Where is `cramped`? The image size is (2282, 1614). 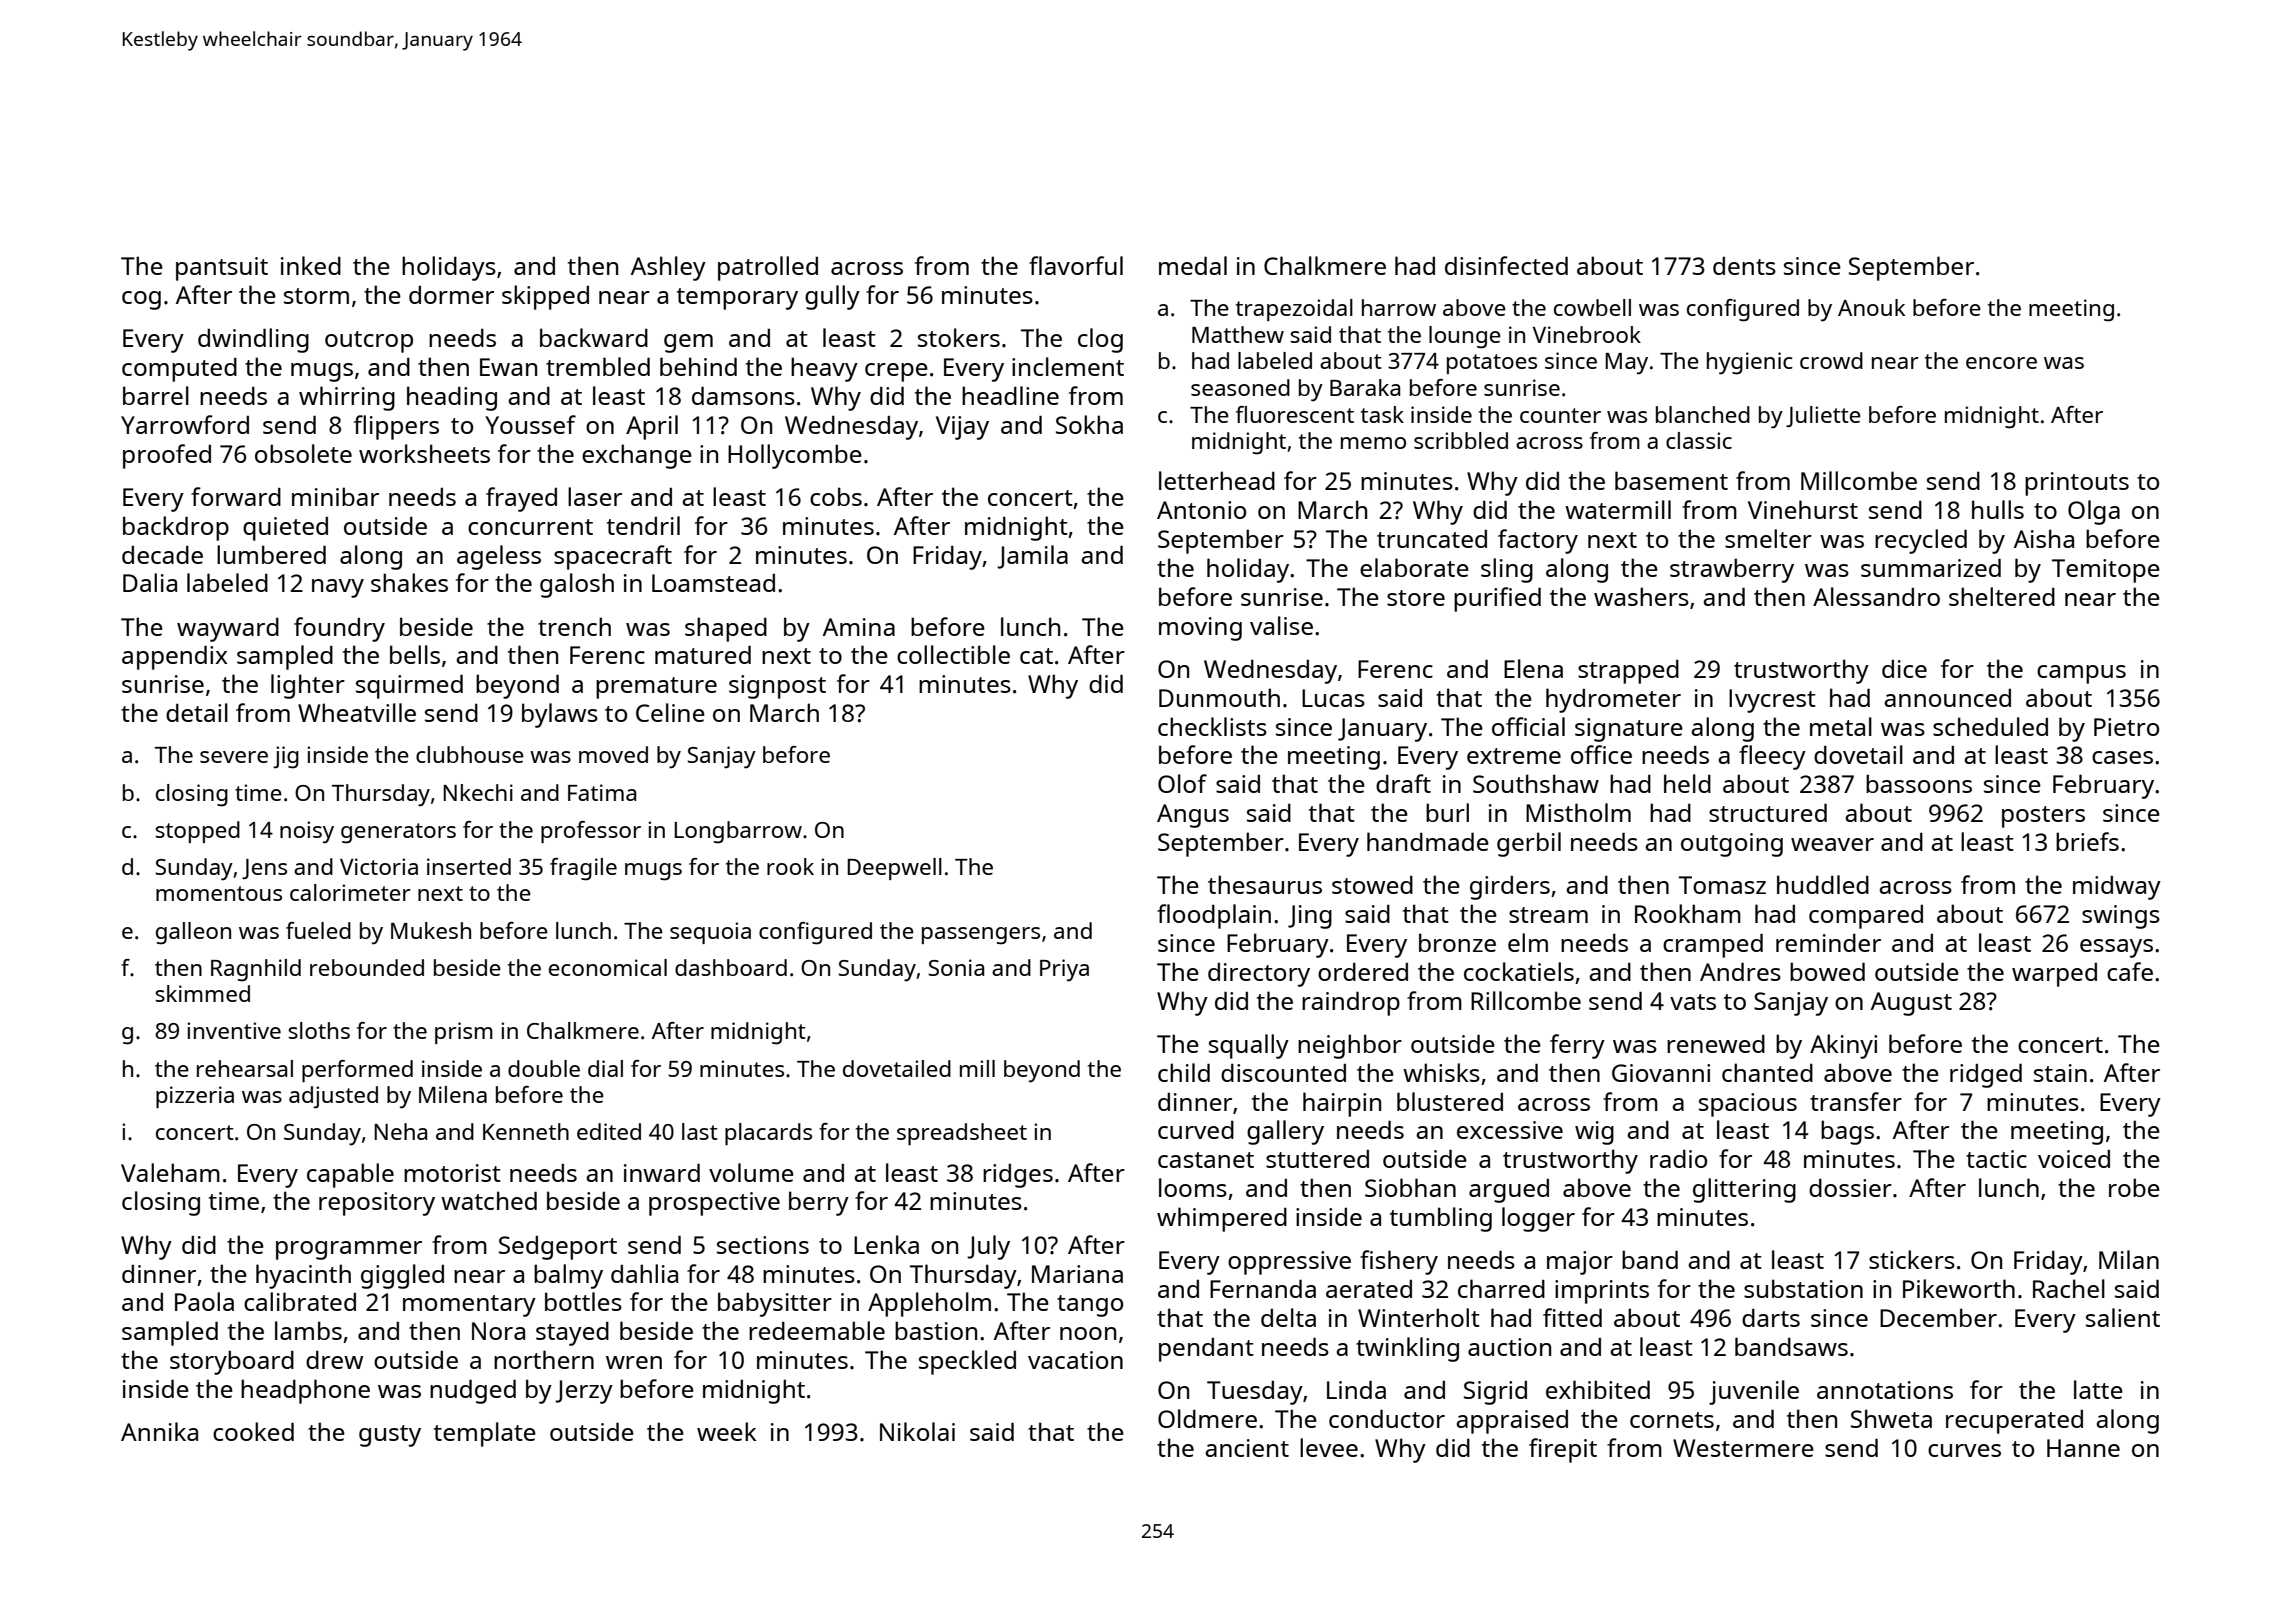
cramped is located at coordinates (1713, 946).
